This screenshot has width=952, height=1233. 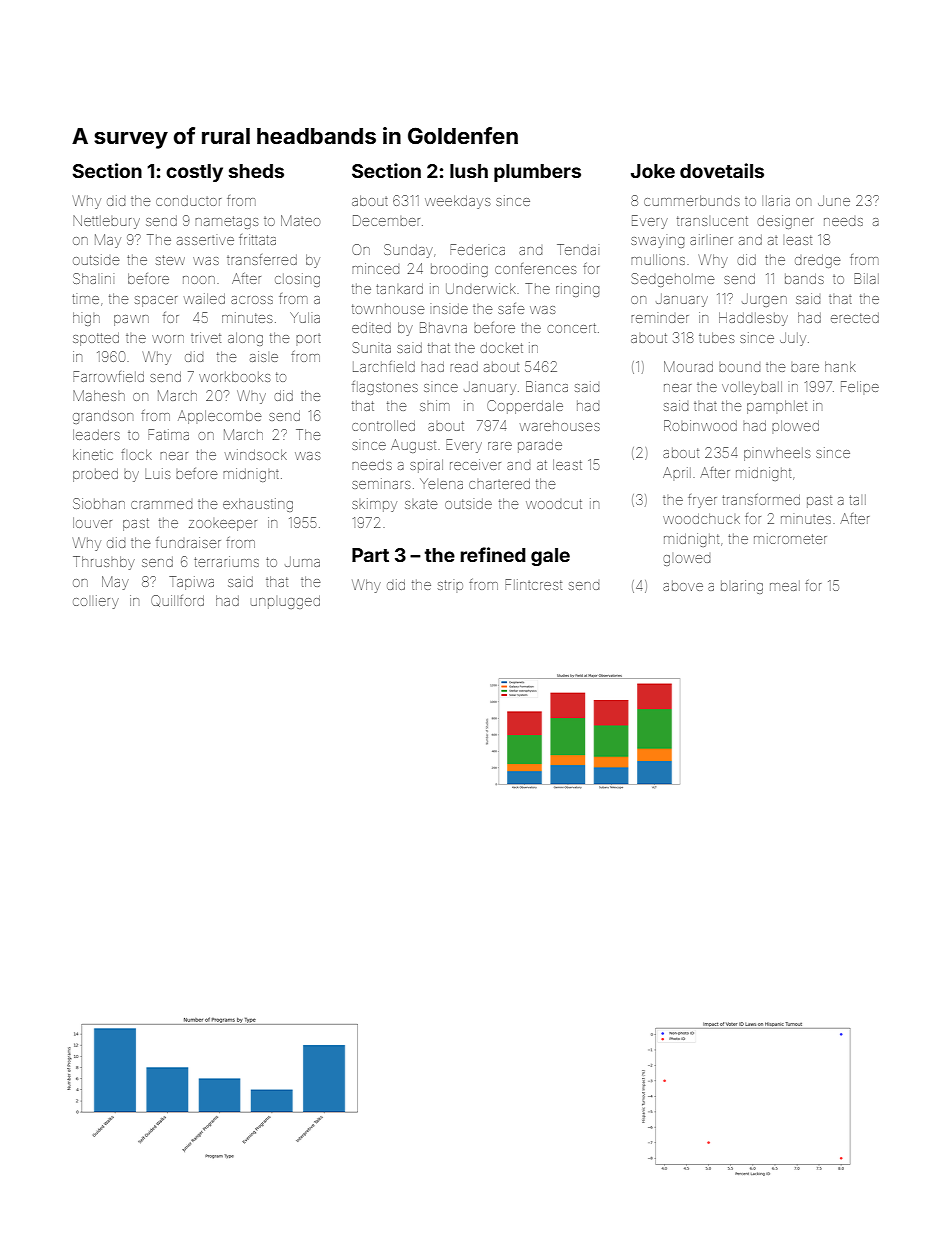 I want to click on costly, so click(x=194, y=173).
